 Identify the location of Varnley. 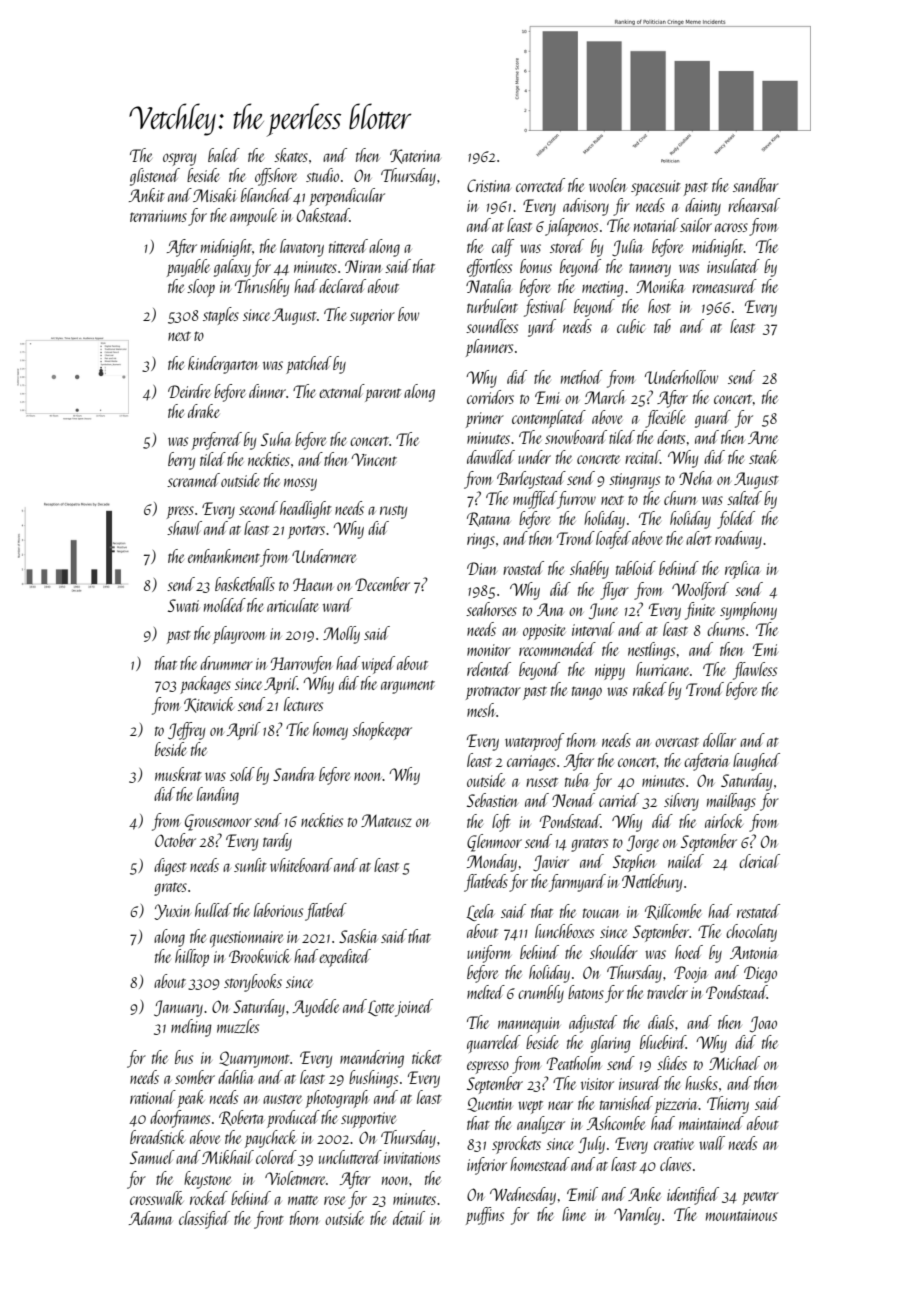
(637, 1216).
